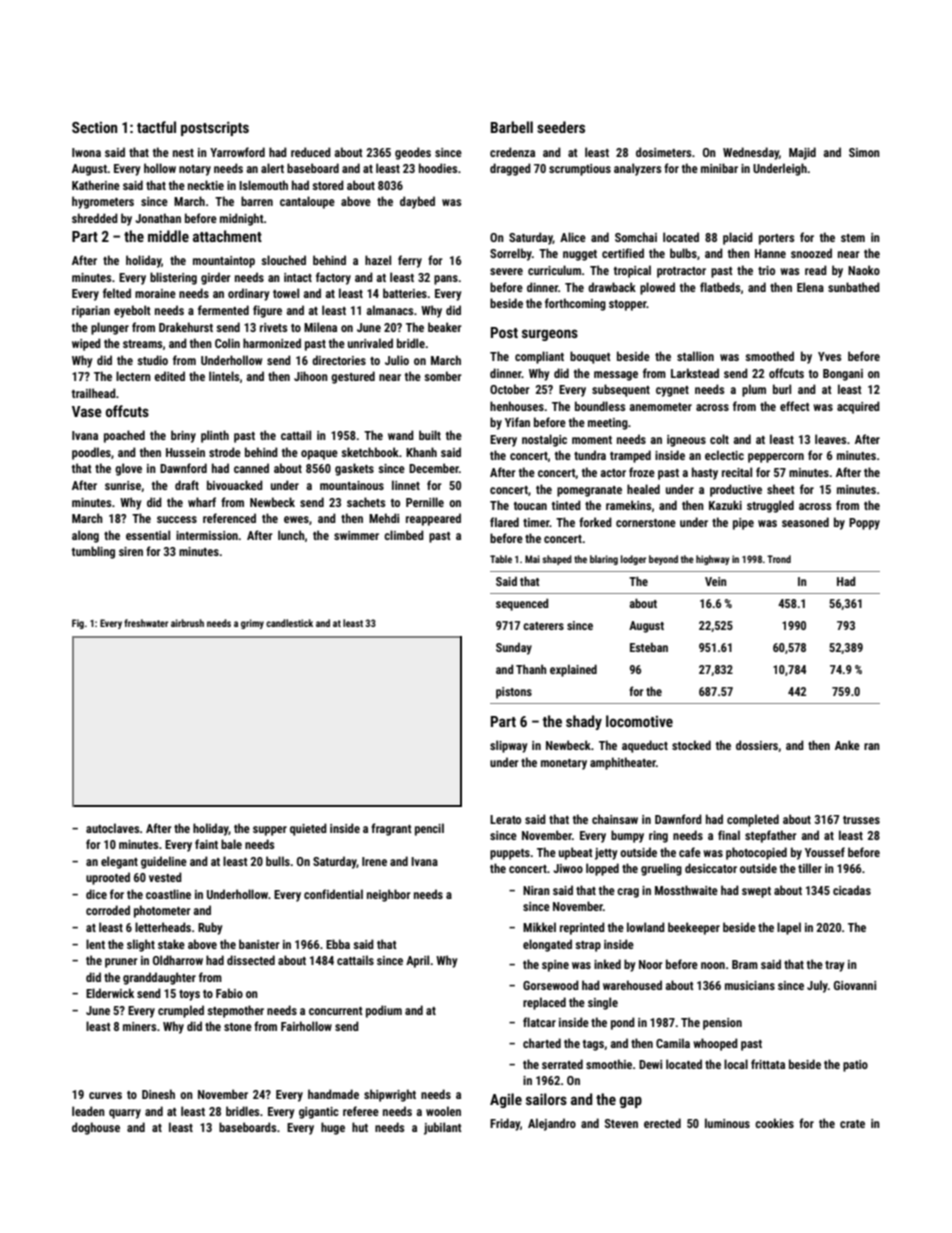 This screenshot has width=952, height=1233. I want to click on moraine, so click(155, 293).
